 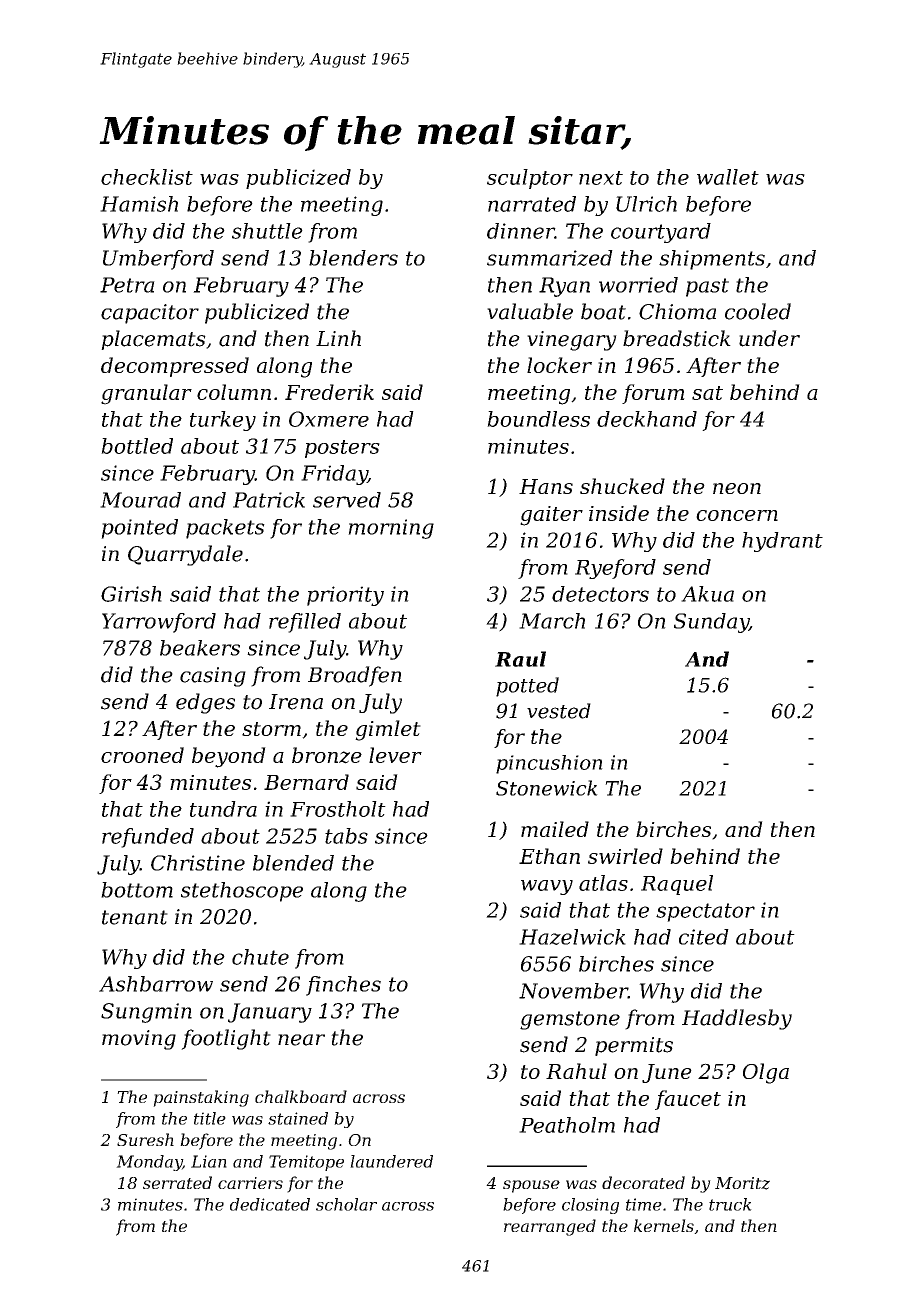 I want to click on refunded, so click(x=148, y=838).
